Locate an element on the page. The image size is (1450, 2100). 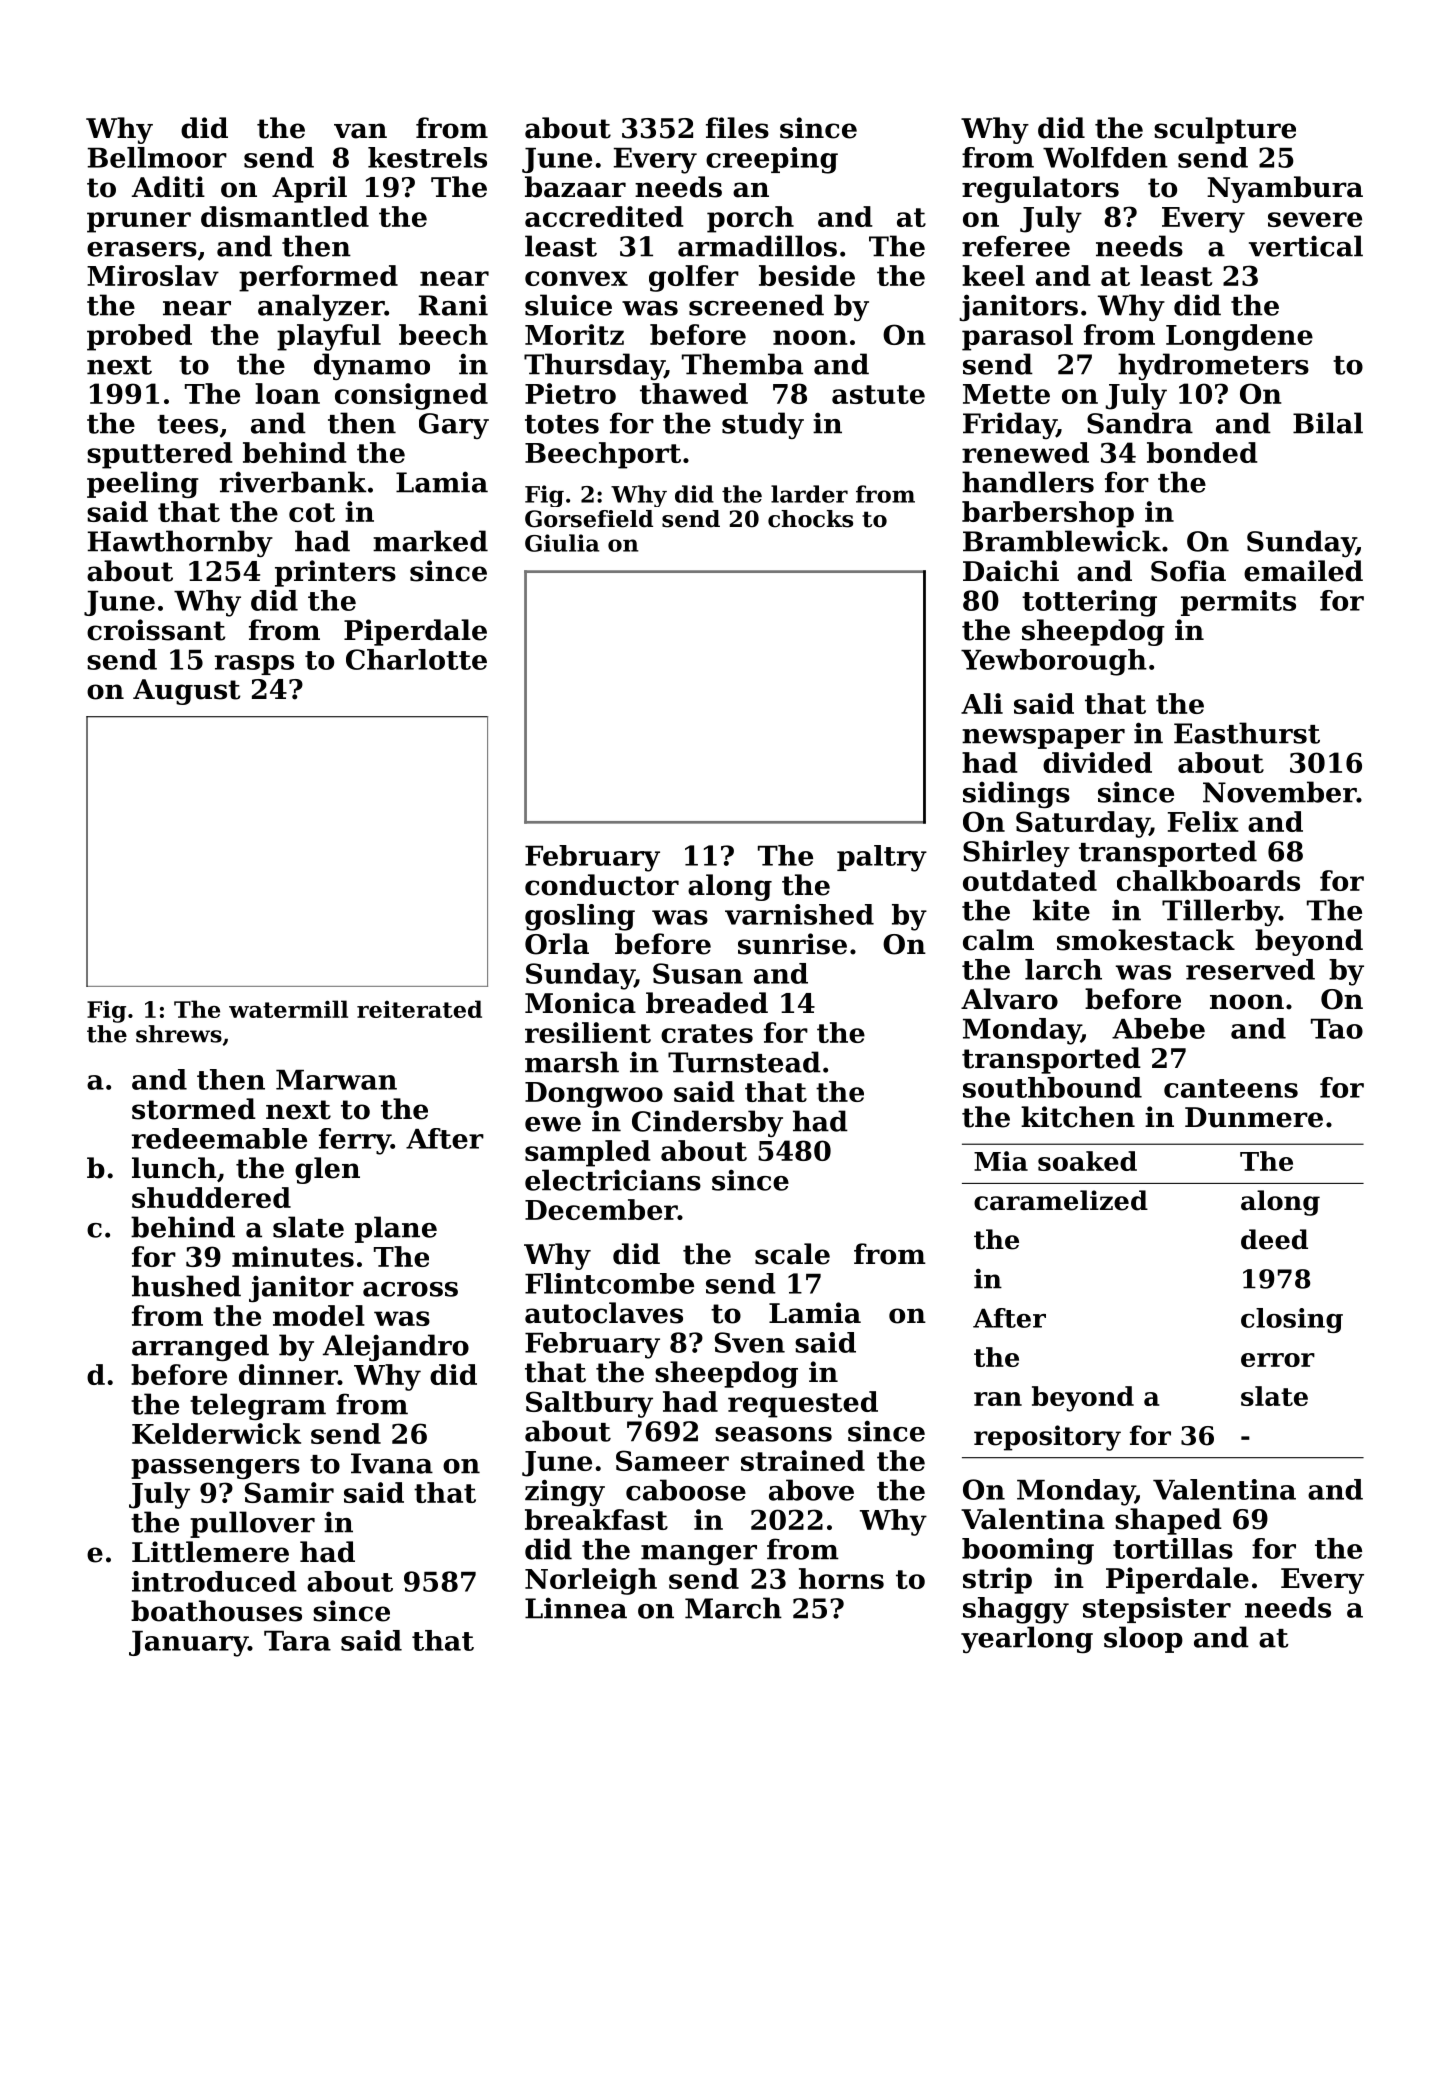
Monica is located at coordinates (580, 1003).
